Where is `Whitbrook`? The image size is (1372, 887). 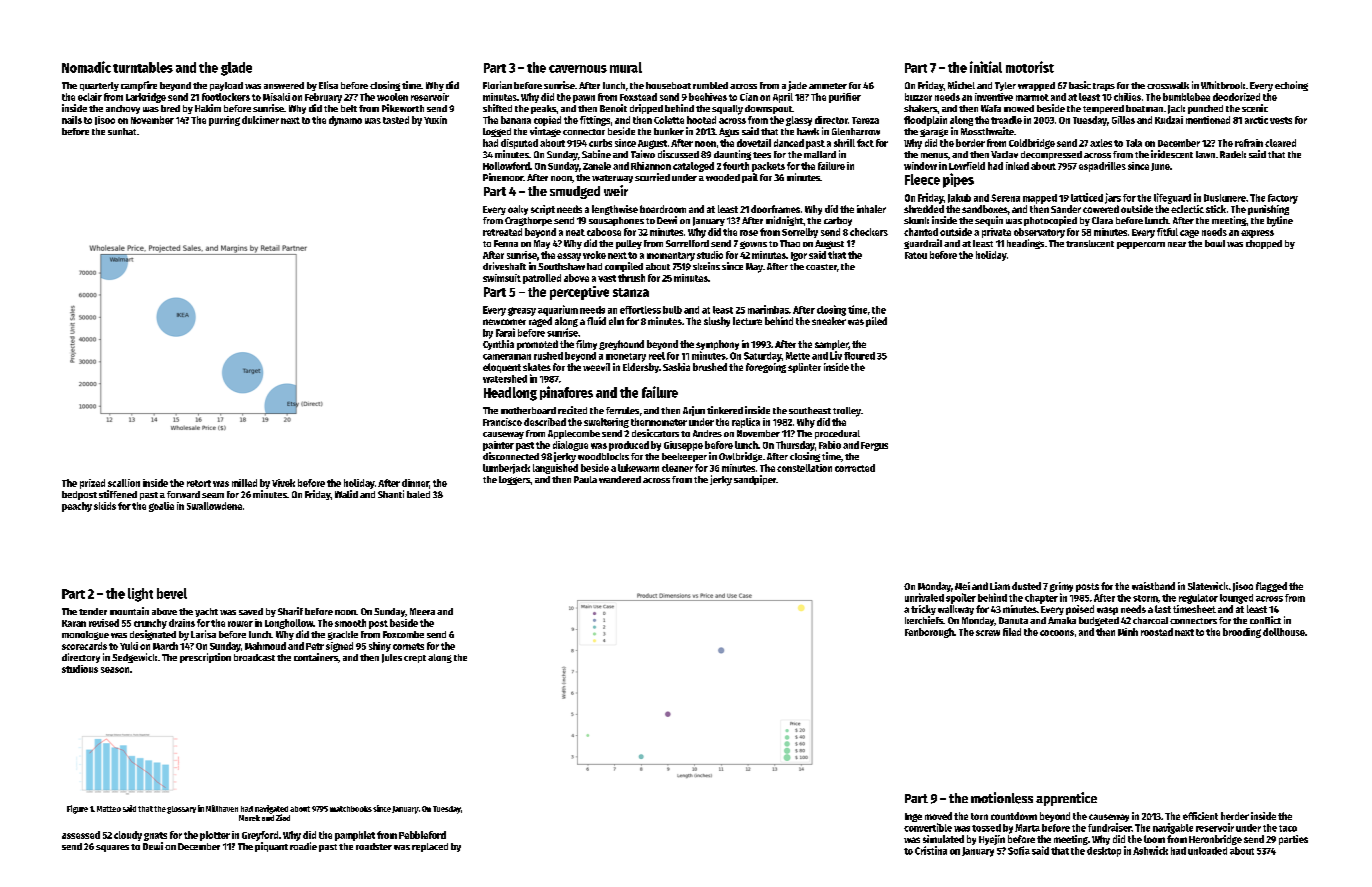 Whitbrook is located at coordinates (1223, 85).
